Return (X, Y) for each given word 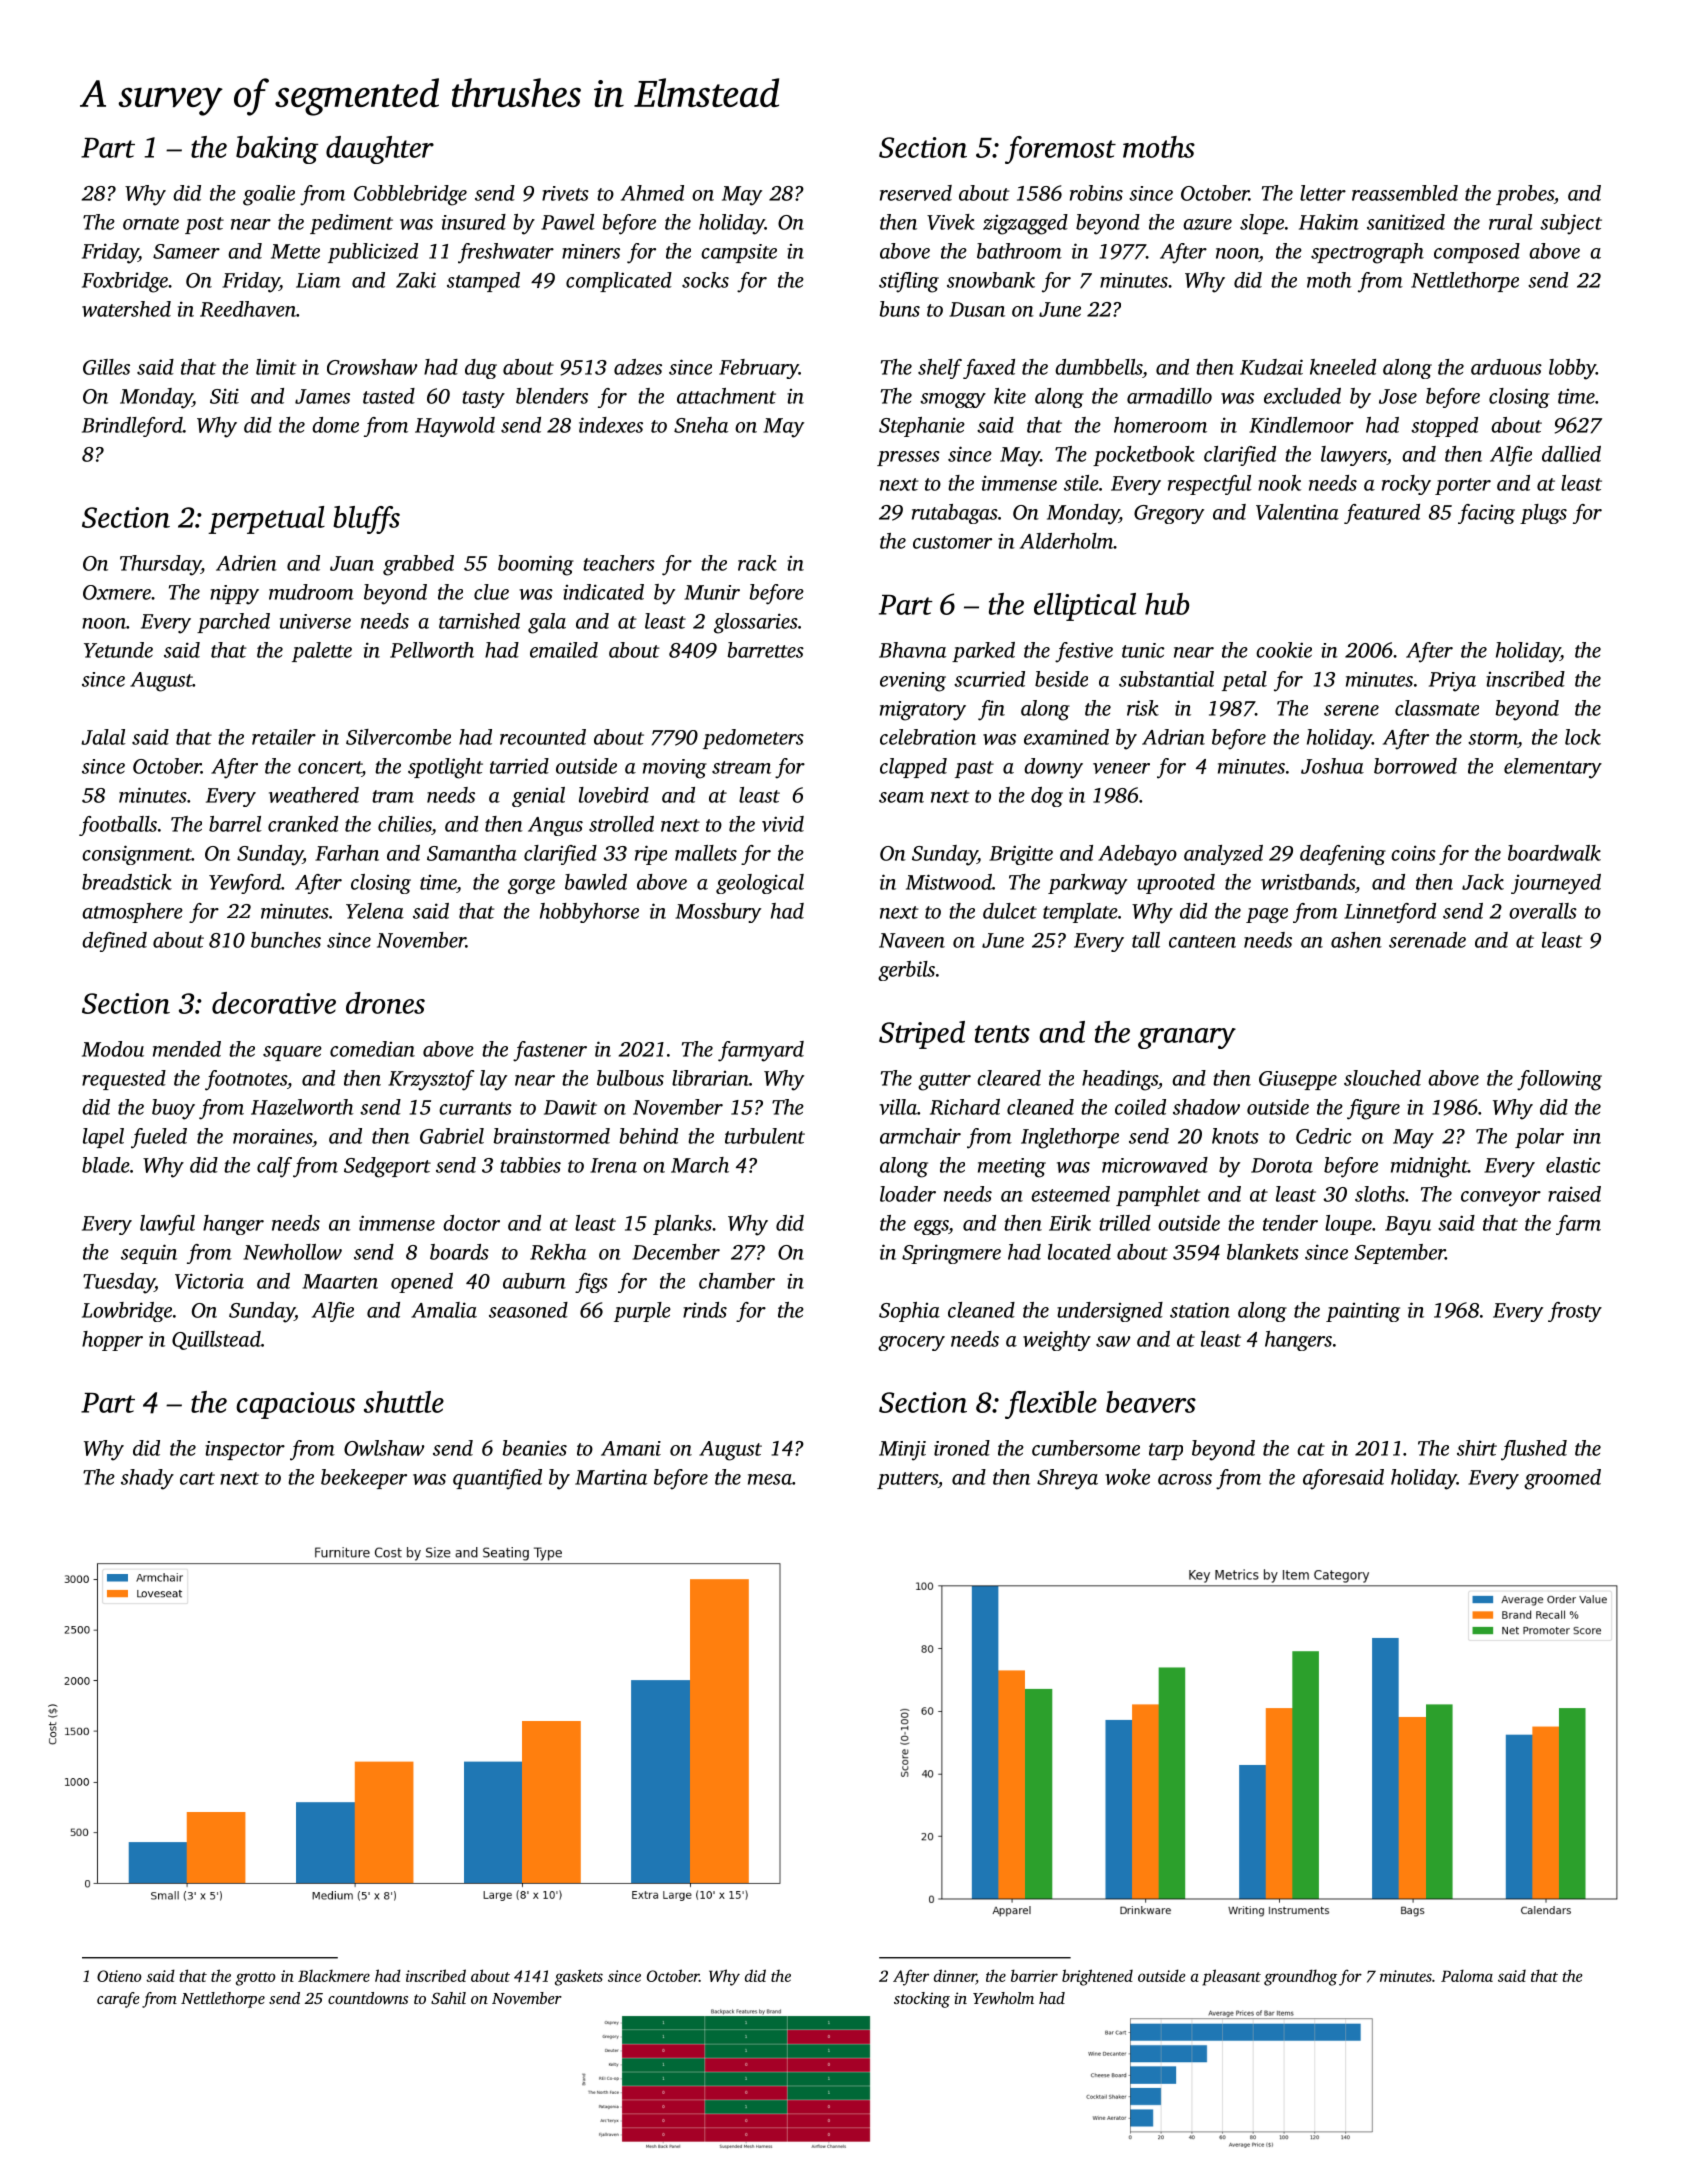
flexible (1051, 1405)
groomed (1562, 1479)
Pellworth (432, 650)
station (1200, 1310)
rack (757, 563)
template (1080, 913)
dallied (1571, 454)
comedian (372, 1049)
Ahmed (652, 193)
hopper (112, 1341)
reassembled (1405, 193)
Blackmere (334, 1976)
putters (907, 1480)
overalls (1543, 911)
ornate (151, 223)
